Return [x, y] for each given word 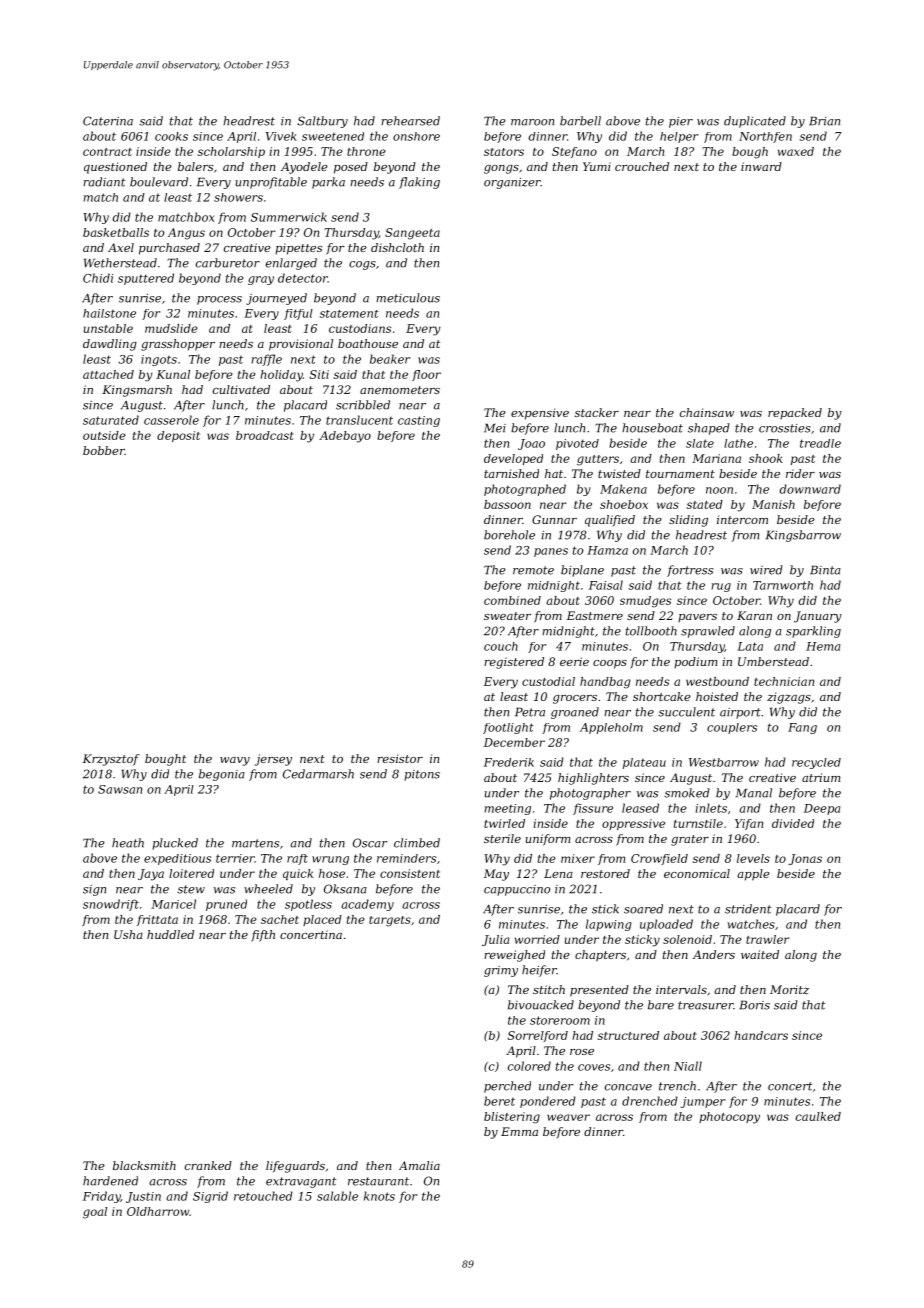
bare [661, 1005]
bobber [104, 450]
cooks [171, 136]
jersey [273, 760]
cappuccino [517, 890]
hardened [110, 1181]
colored [529, 1066]
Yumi [597, 166]
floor [426, 375]
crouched [642, 166]
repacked [795, 413]
